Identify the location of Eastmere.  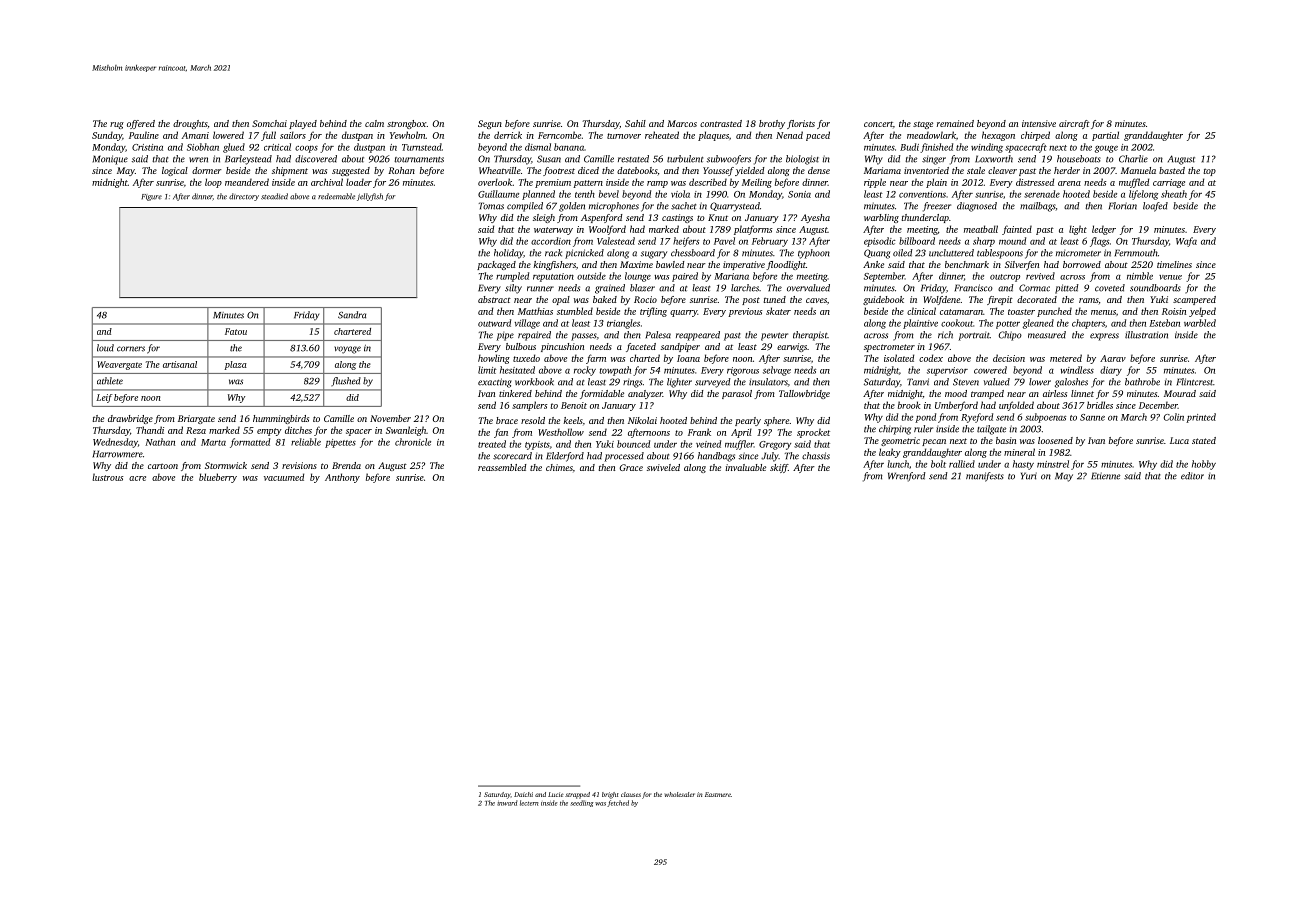
(718, 794).
